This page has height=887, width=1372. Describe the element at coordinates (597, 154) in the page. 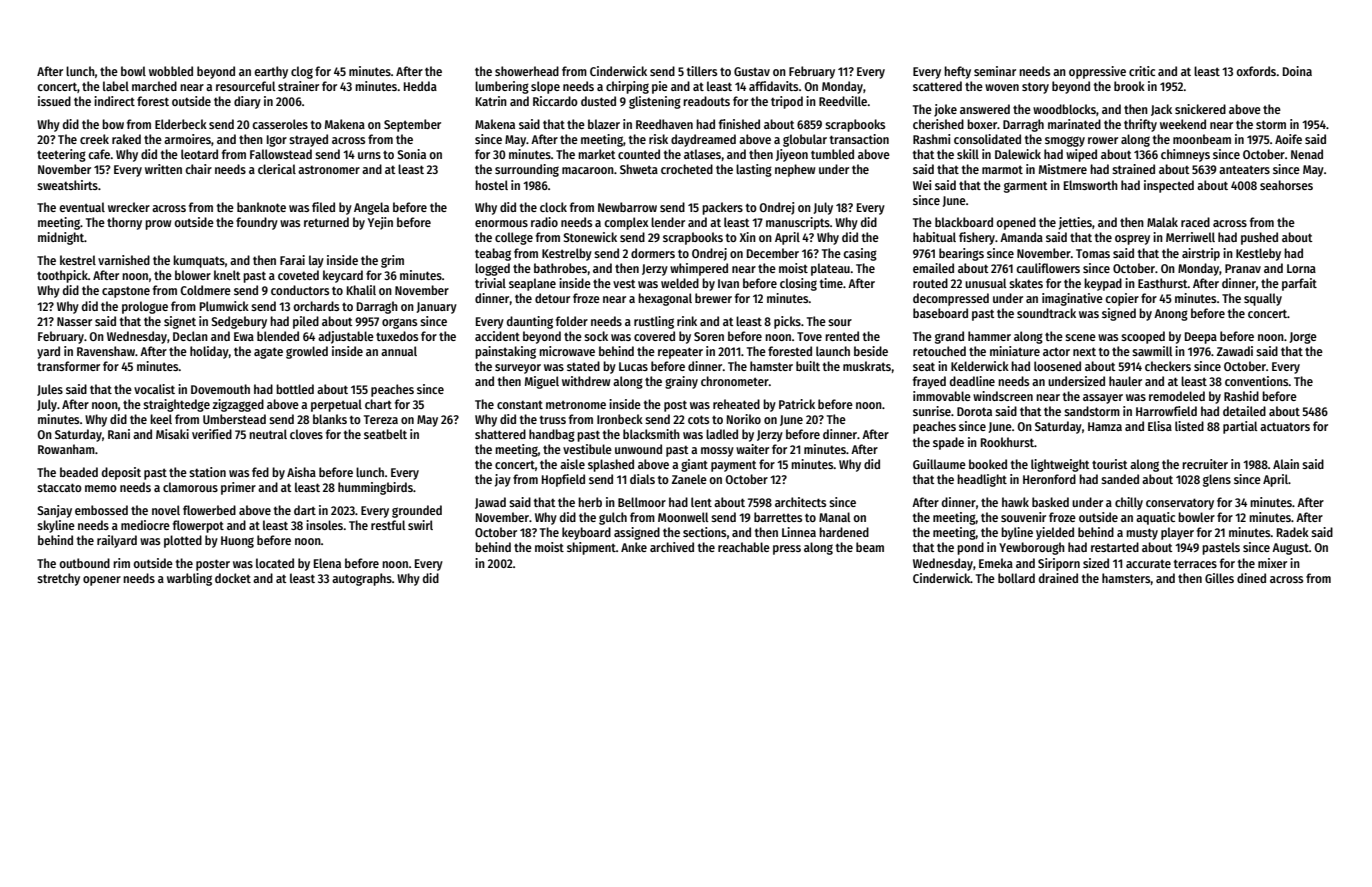

I see `market` at that location.
